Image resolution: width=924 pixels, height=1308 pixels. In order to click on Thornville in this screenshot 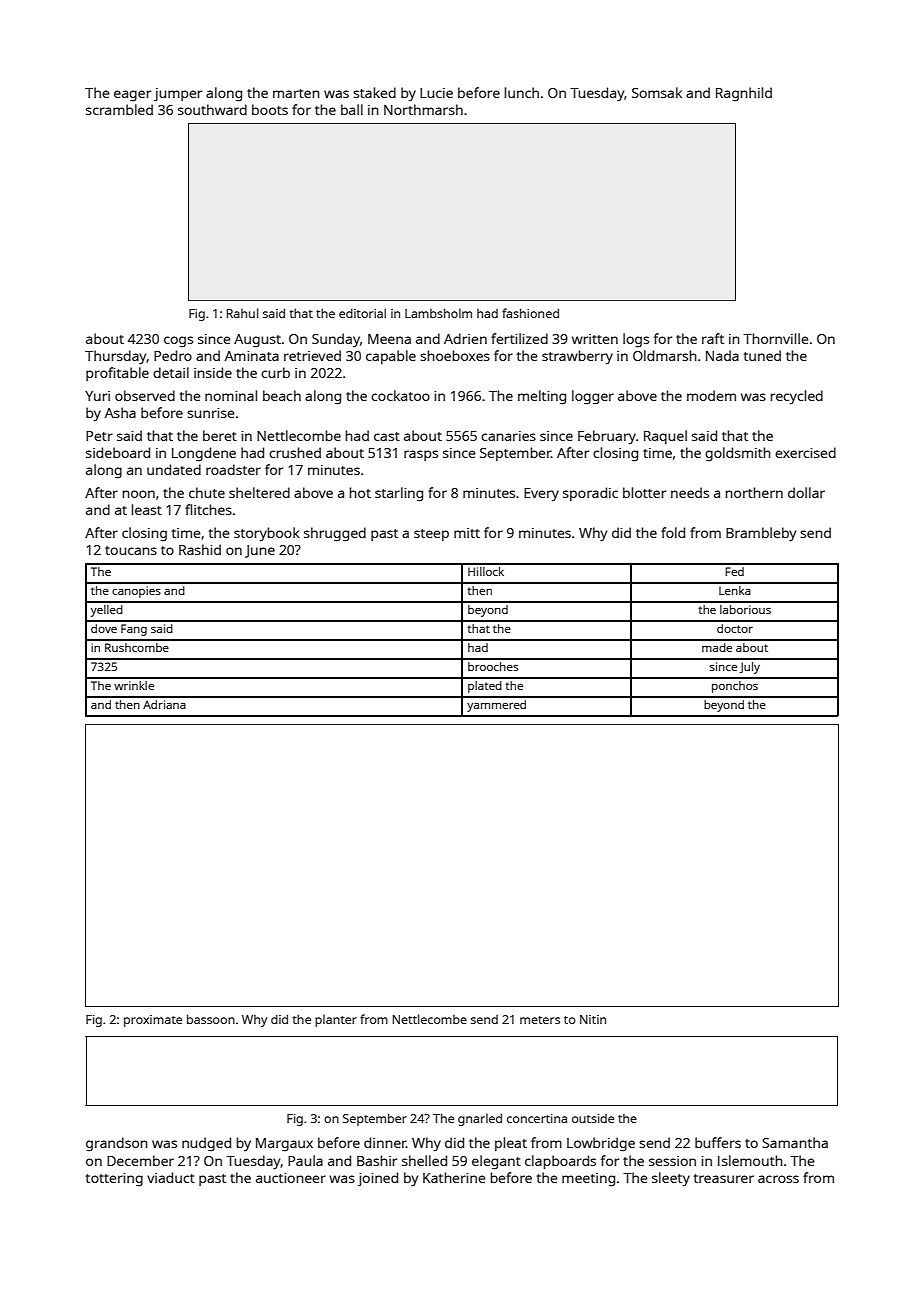, I will do `click(776, 338)`.
